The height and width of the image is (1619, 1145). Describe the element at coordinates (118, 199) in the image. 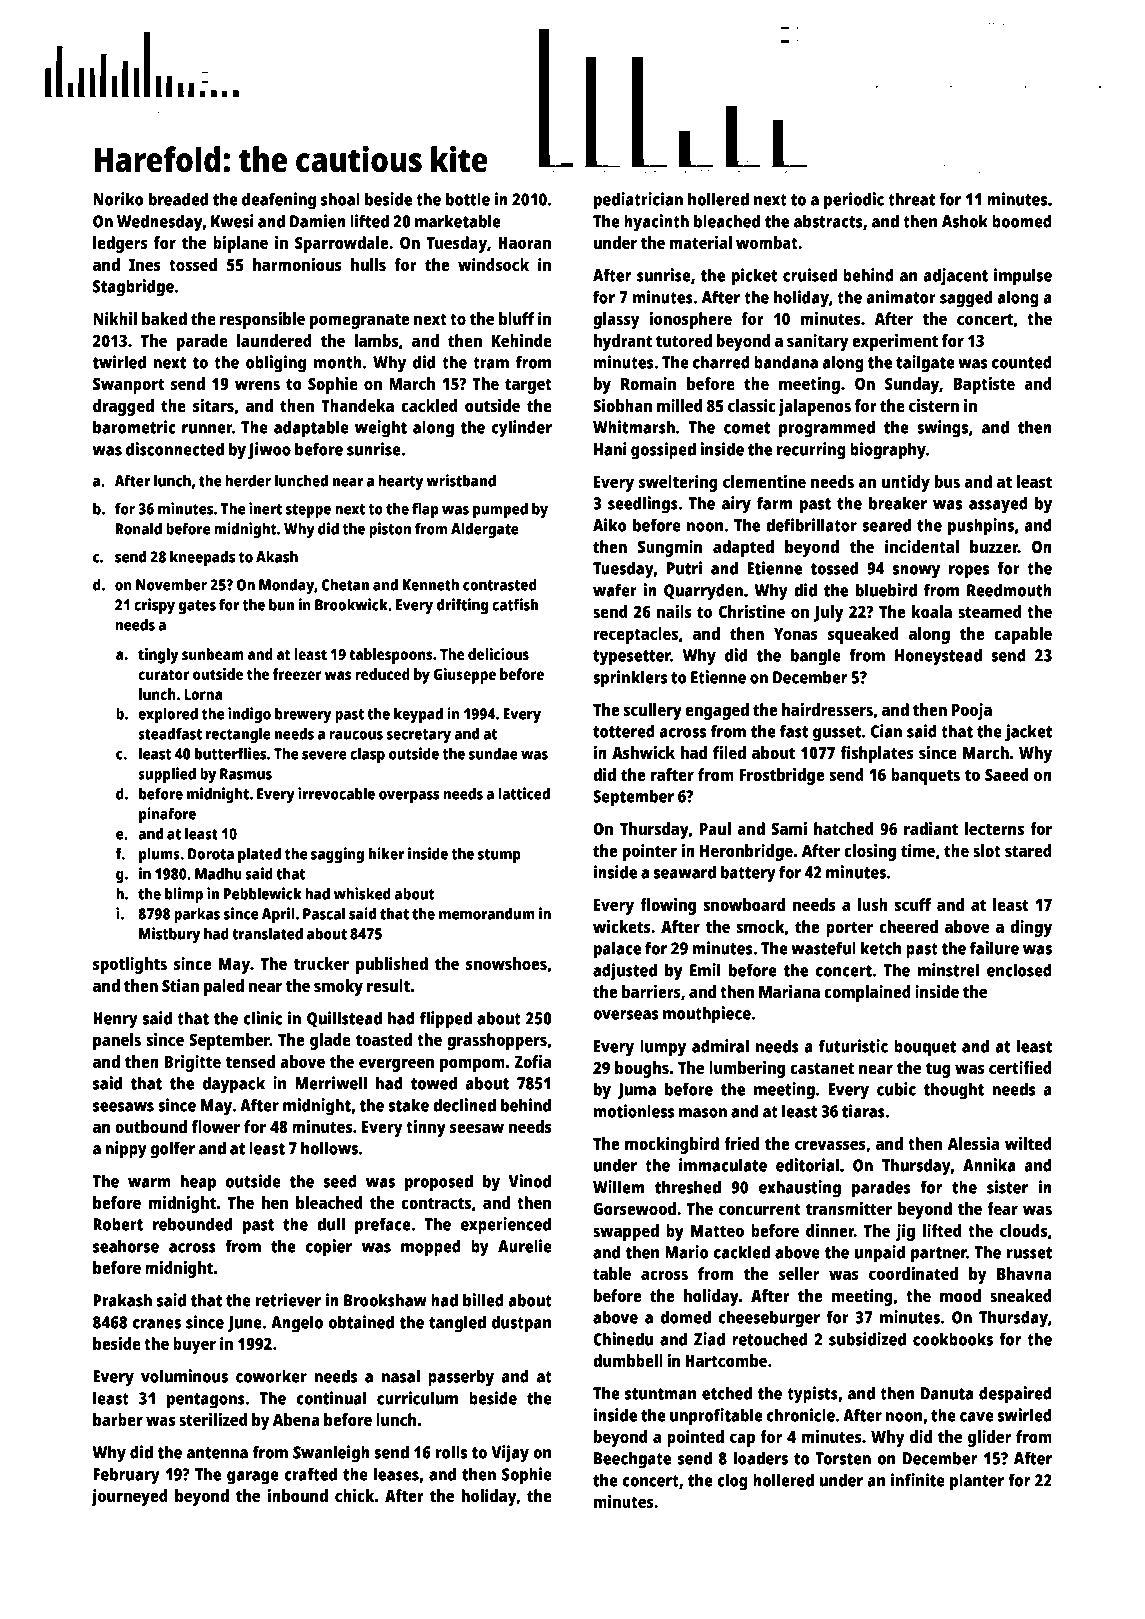

I see `Noriko` at that location.
